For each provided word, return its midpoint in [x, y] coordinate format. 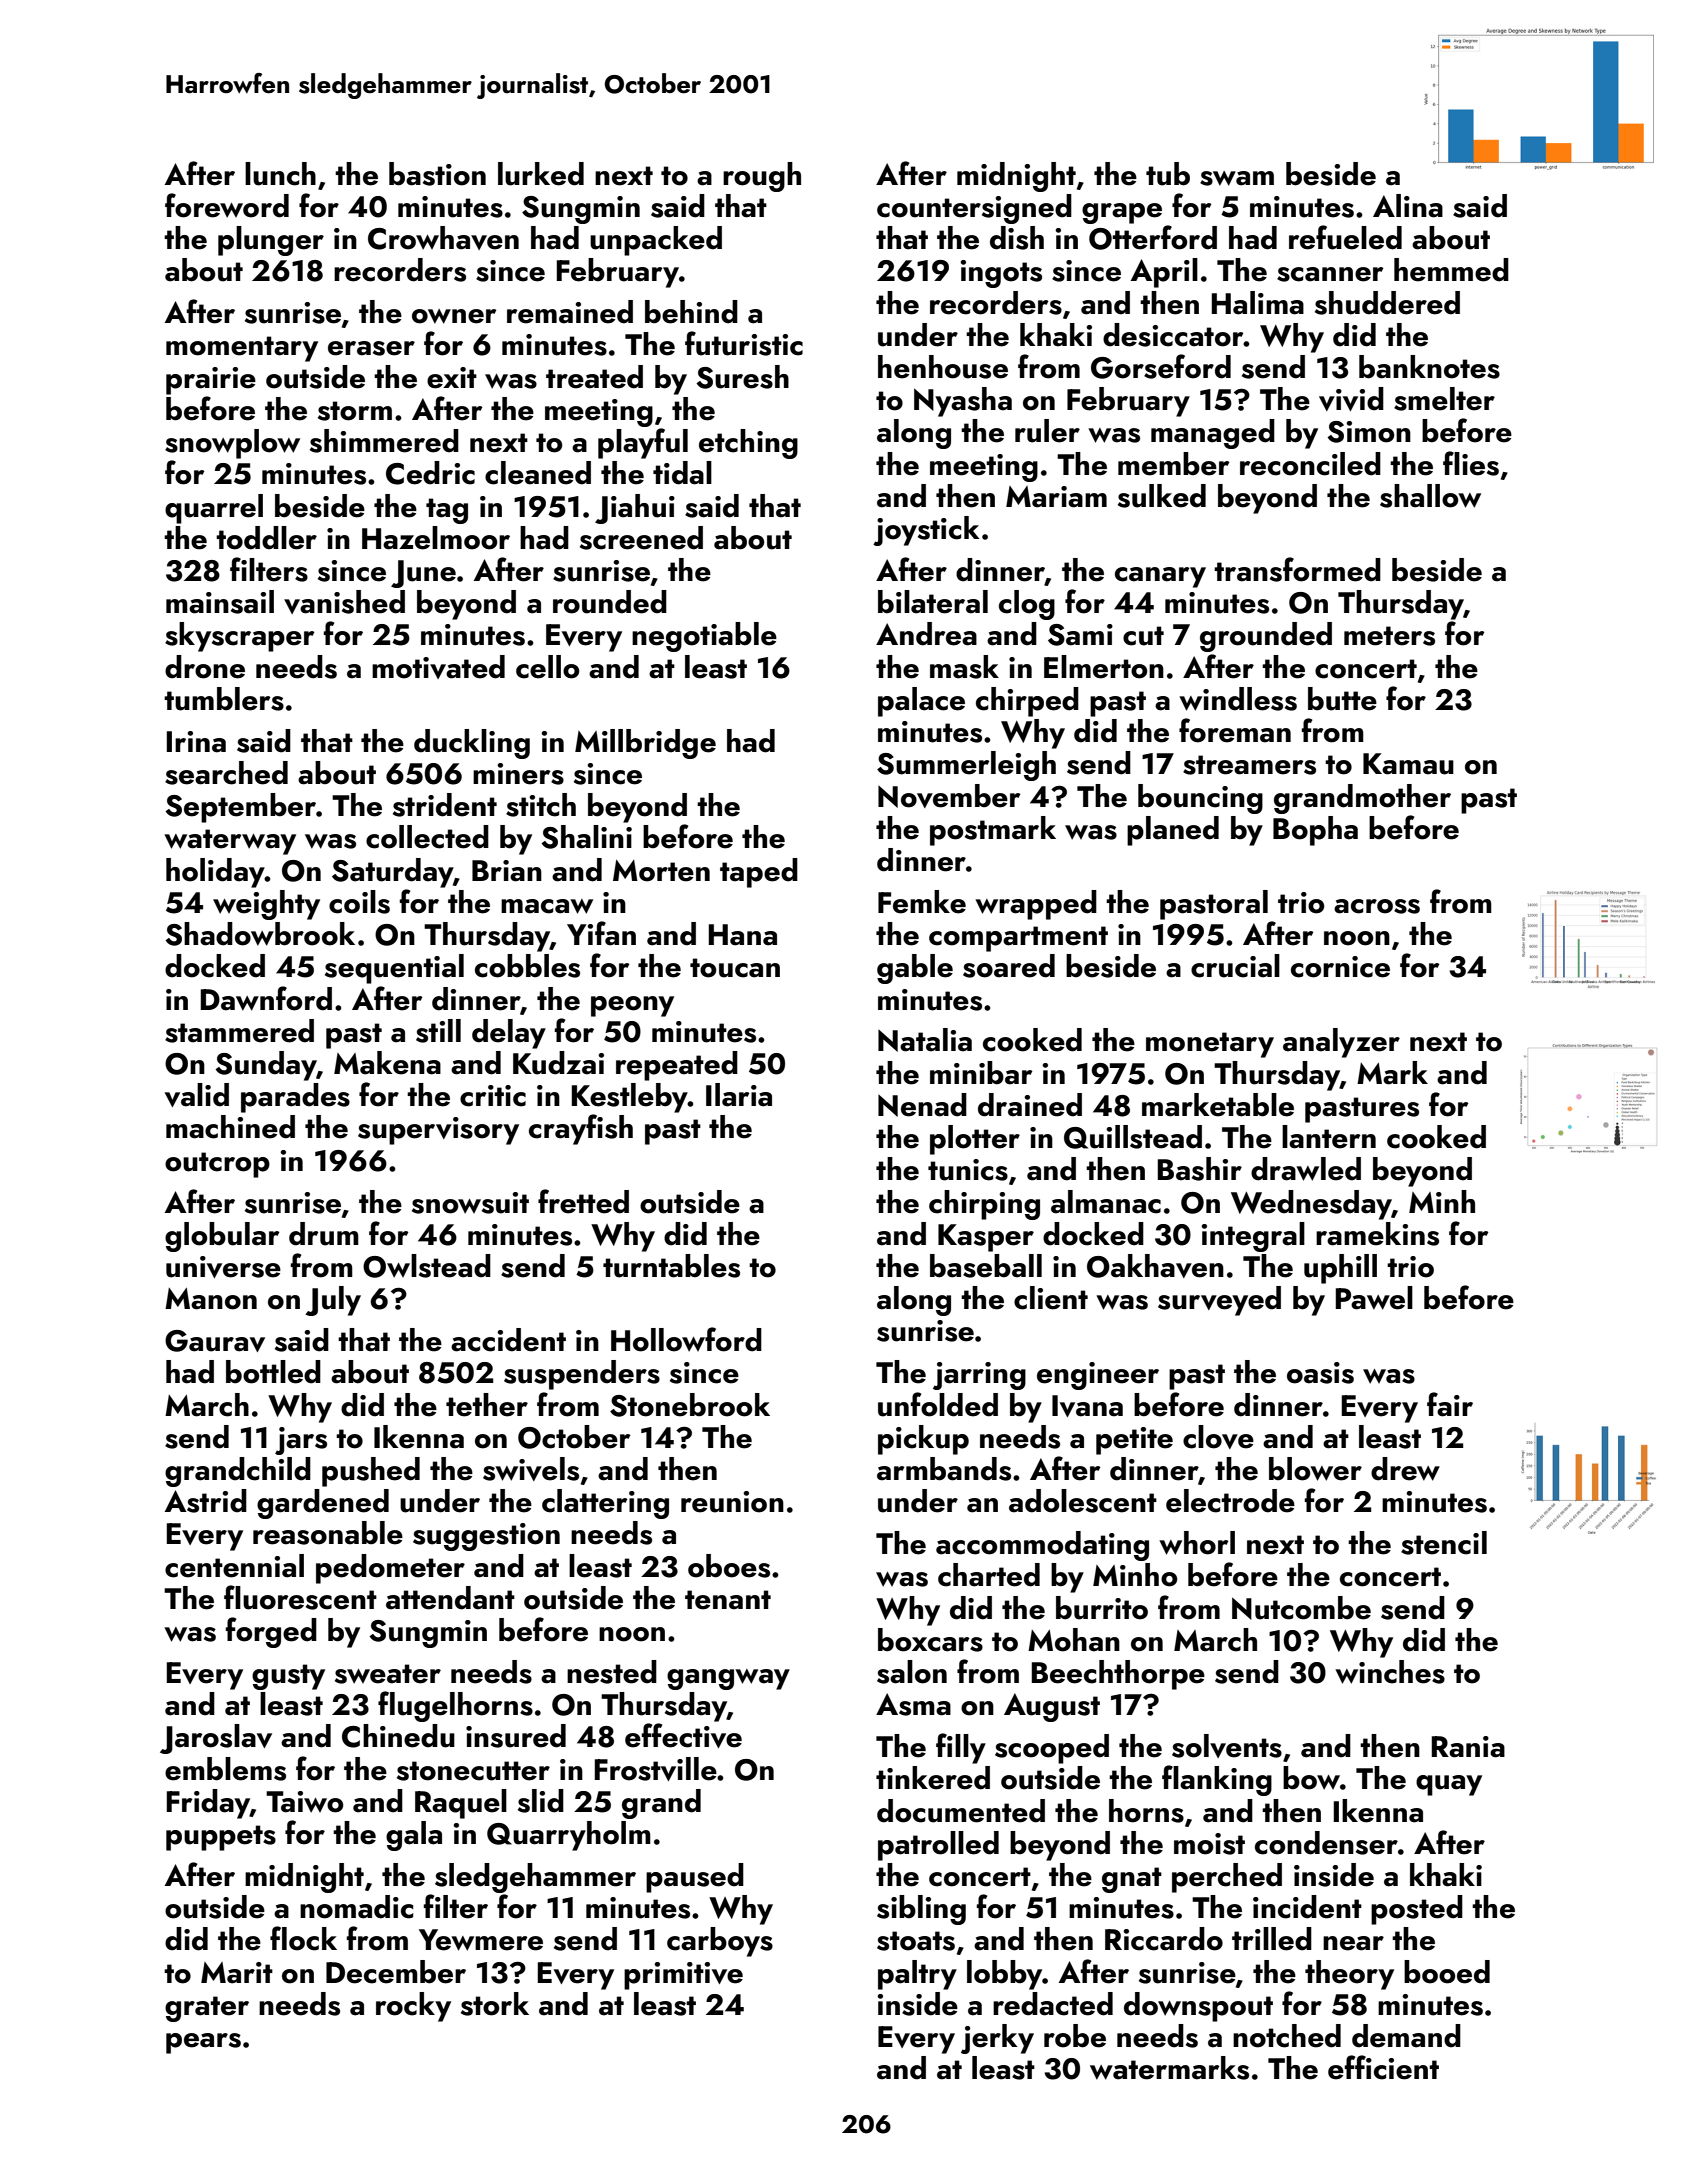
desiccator [1173, 335]
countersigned [974, 209]
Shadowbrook [260, 934]
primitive [683, 1976]
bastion [437, 174]
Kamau [1408, 764]
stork [495, 2004]
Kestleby [630, 1098]
